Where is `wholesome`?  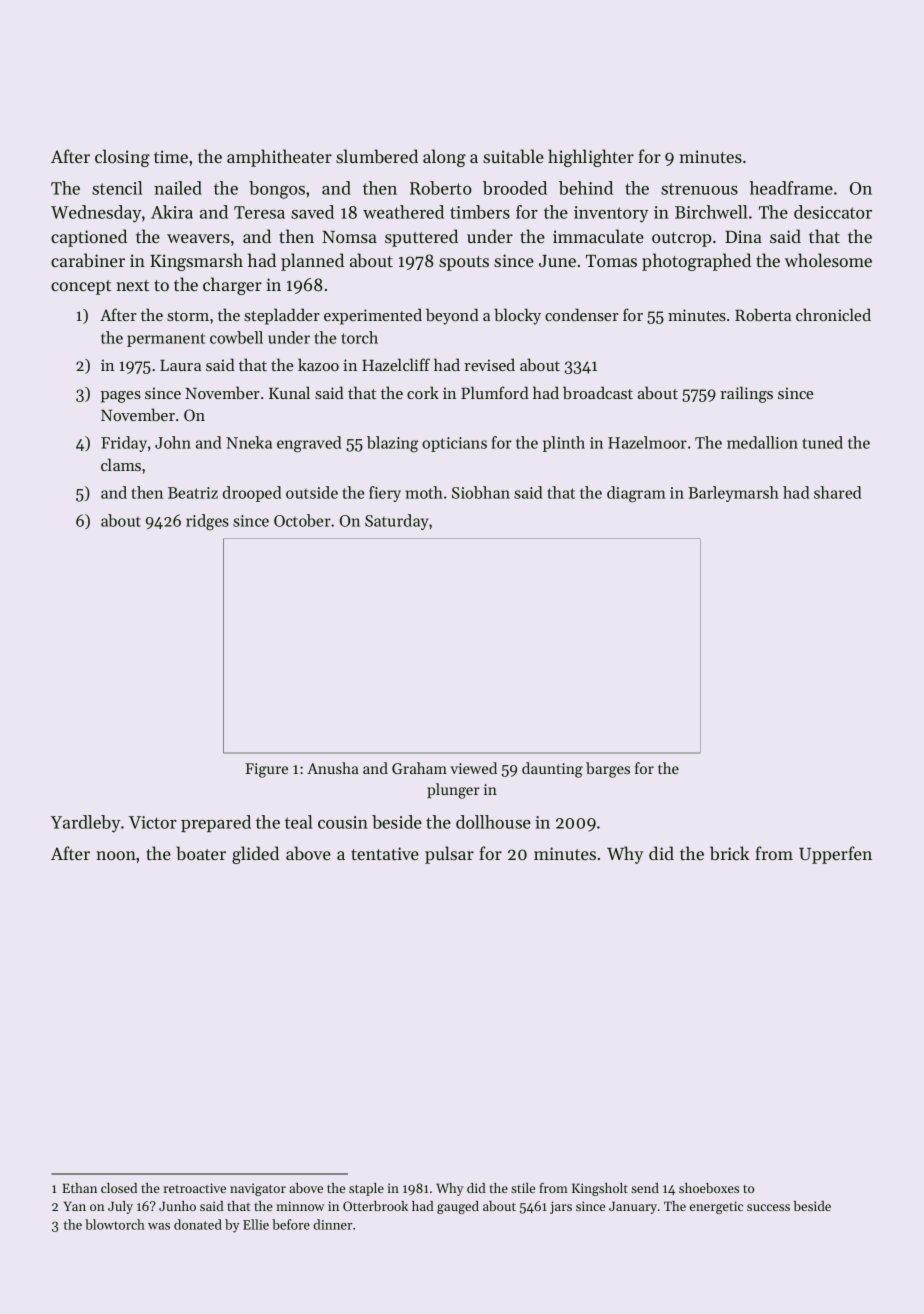
wholesome is located at coordinates (828, 260).
